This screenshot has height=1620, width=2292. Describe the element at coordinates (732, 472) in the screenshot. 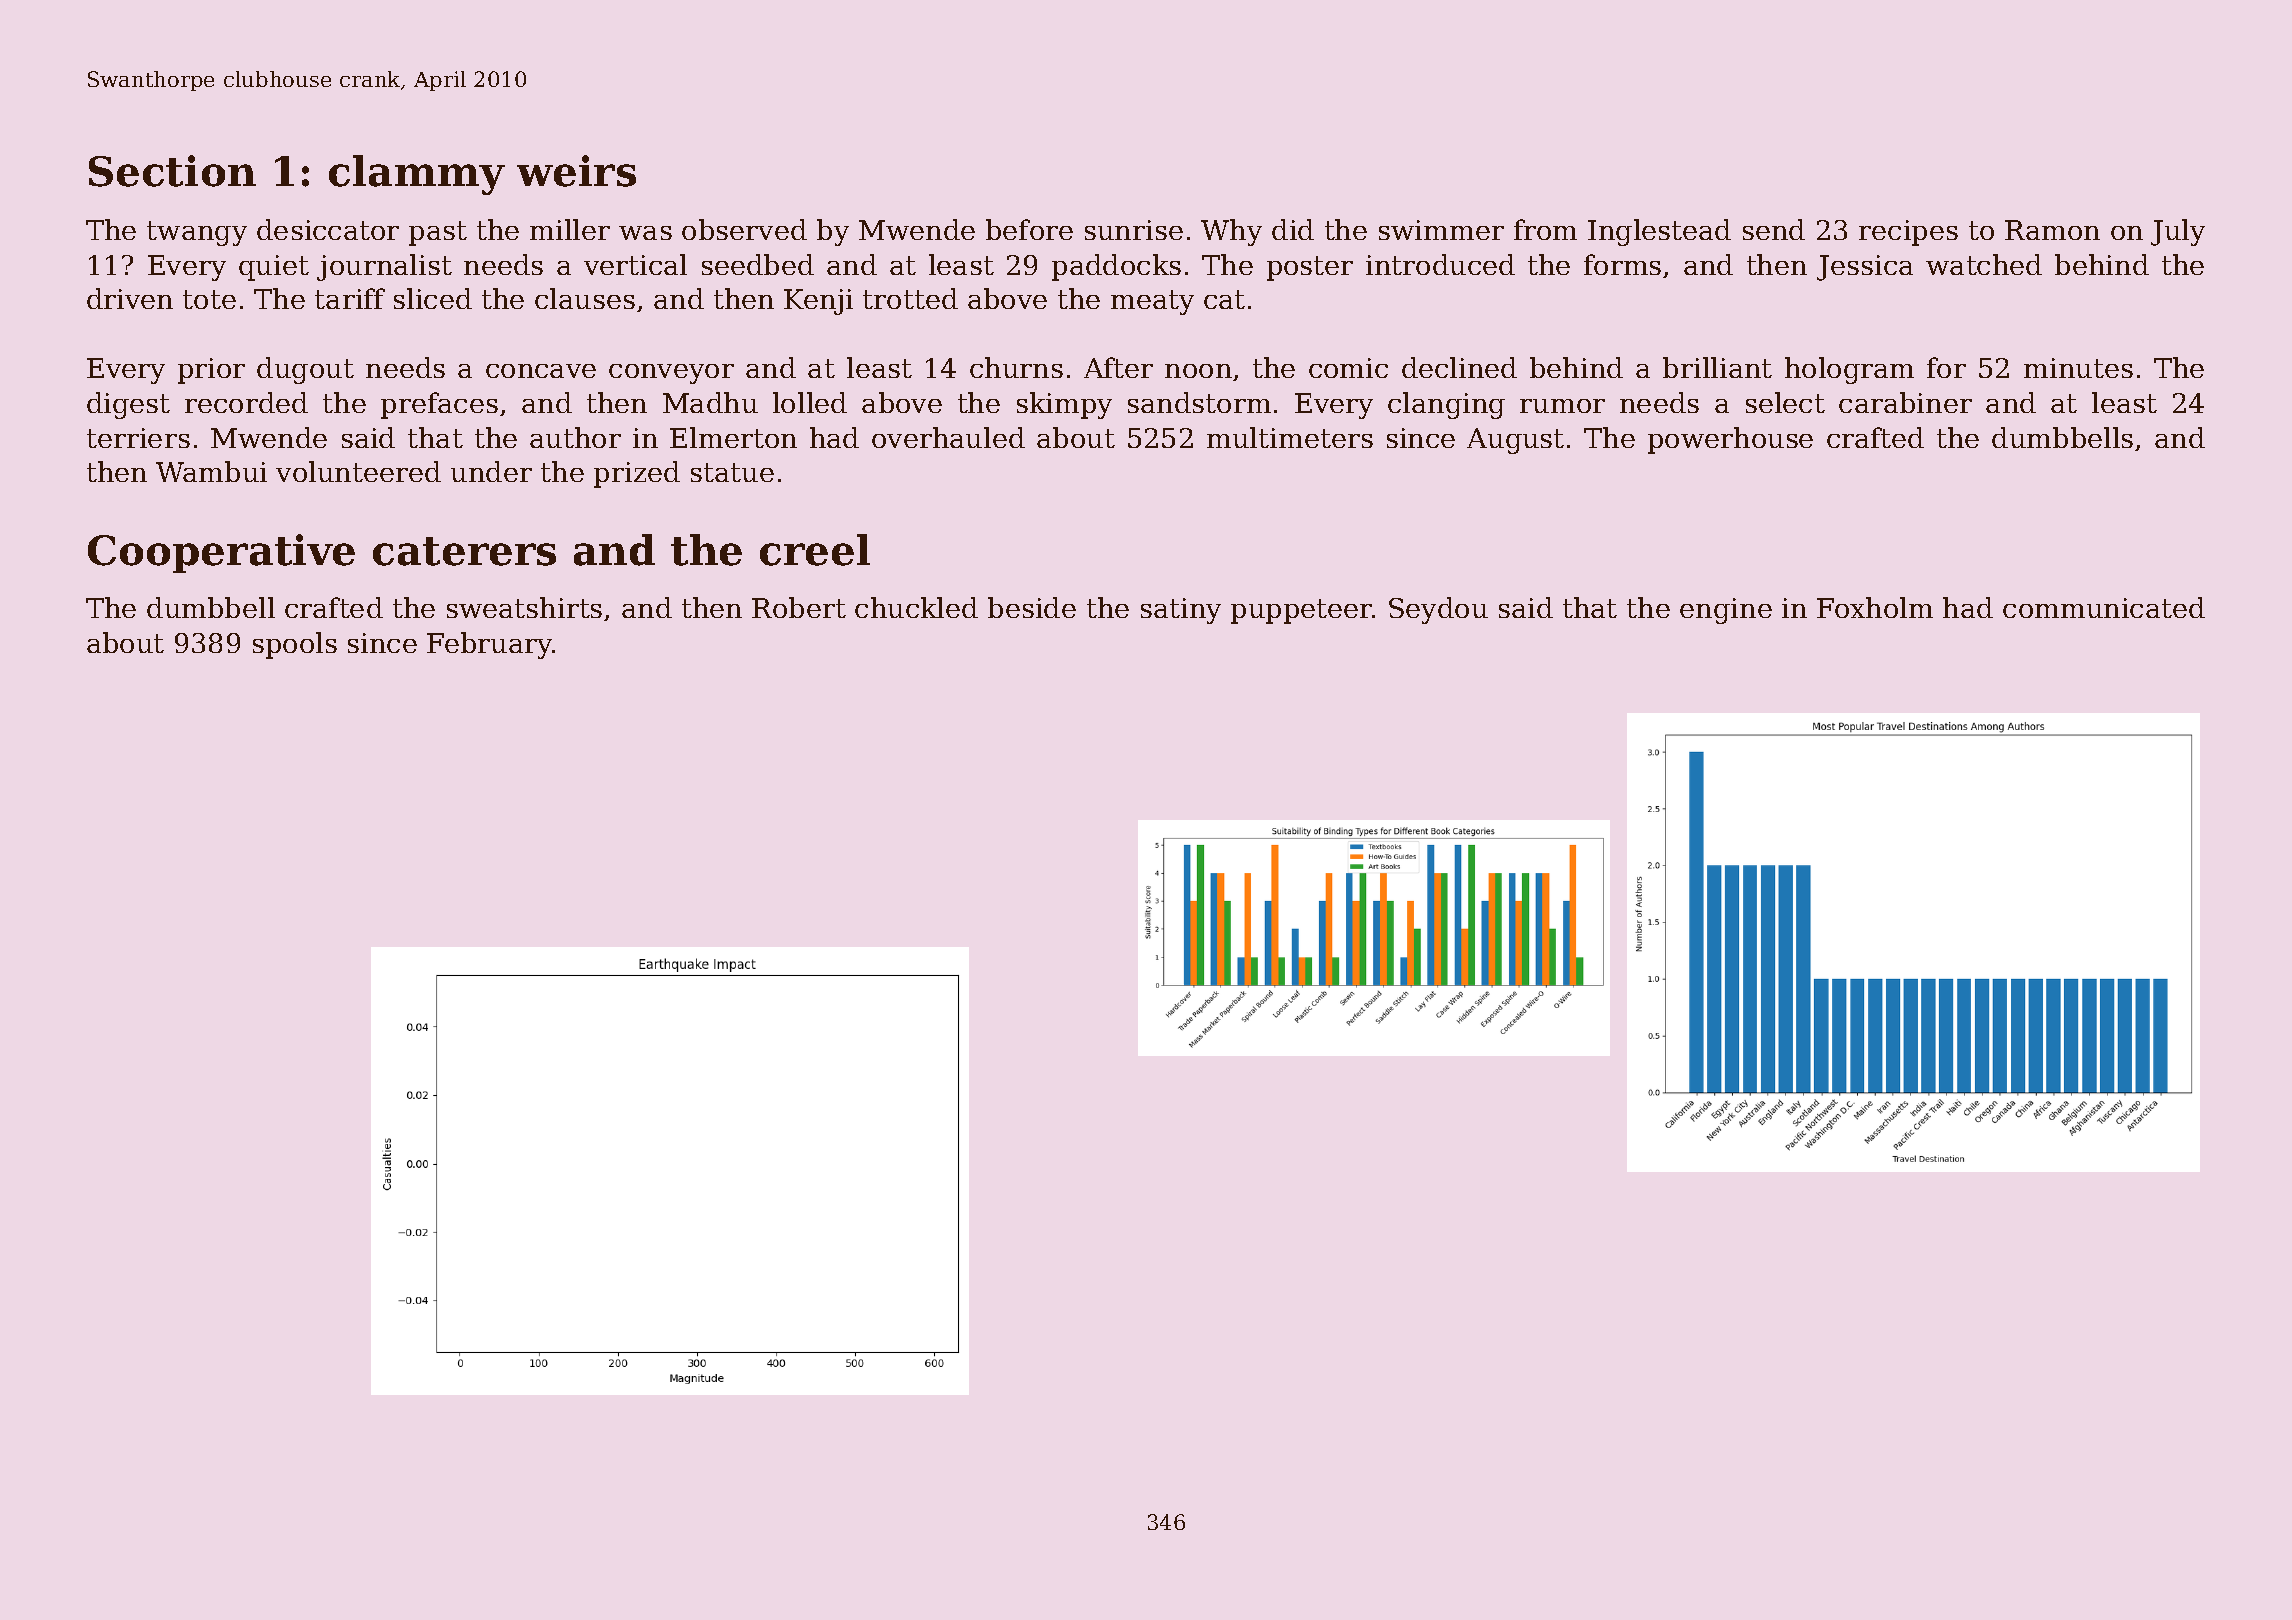

I see `statue` at that location.
